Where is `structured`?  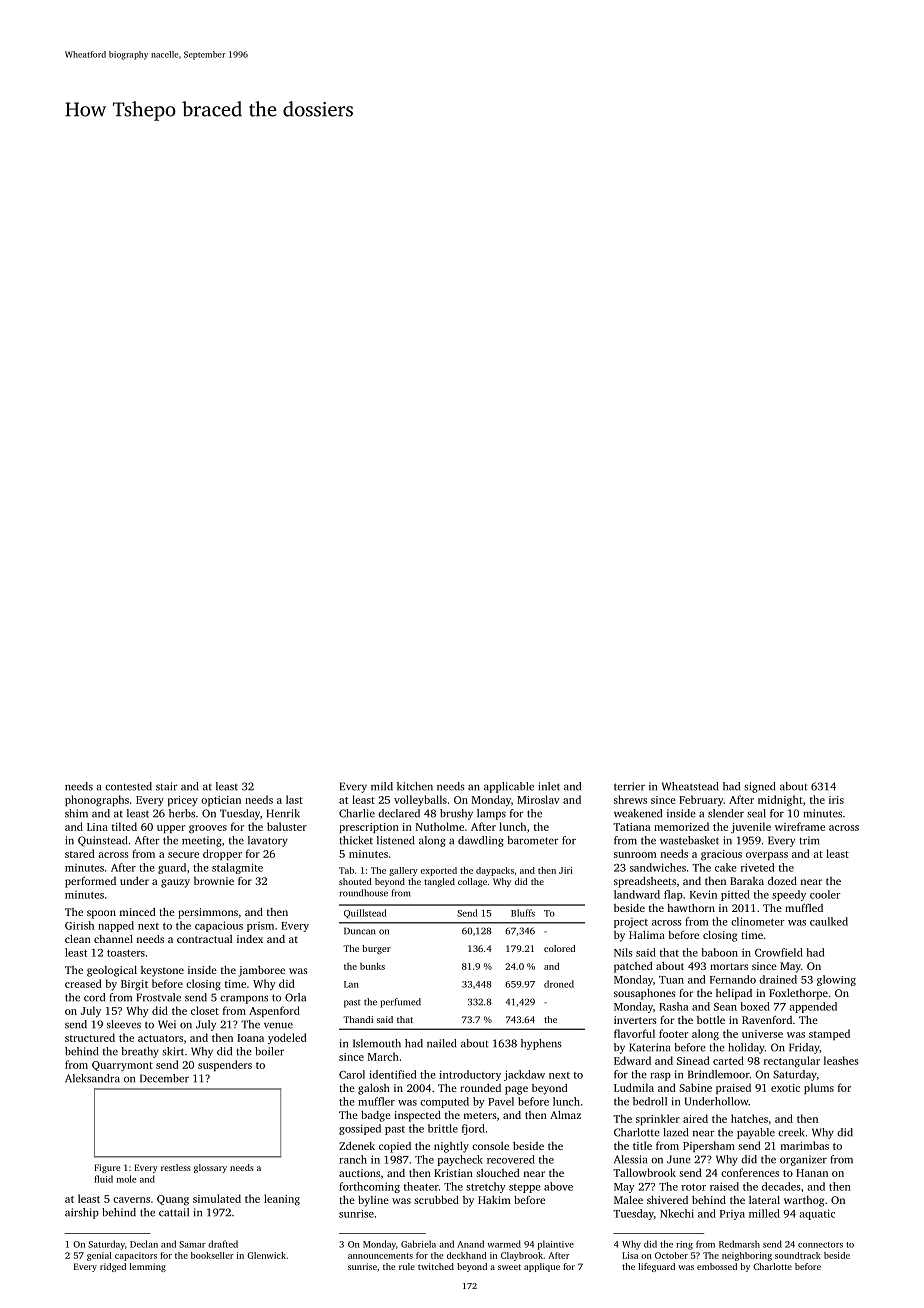 structured is located at coordinates (90, 1037).
